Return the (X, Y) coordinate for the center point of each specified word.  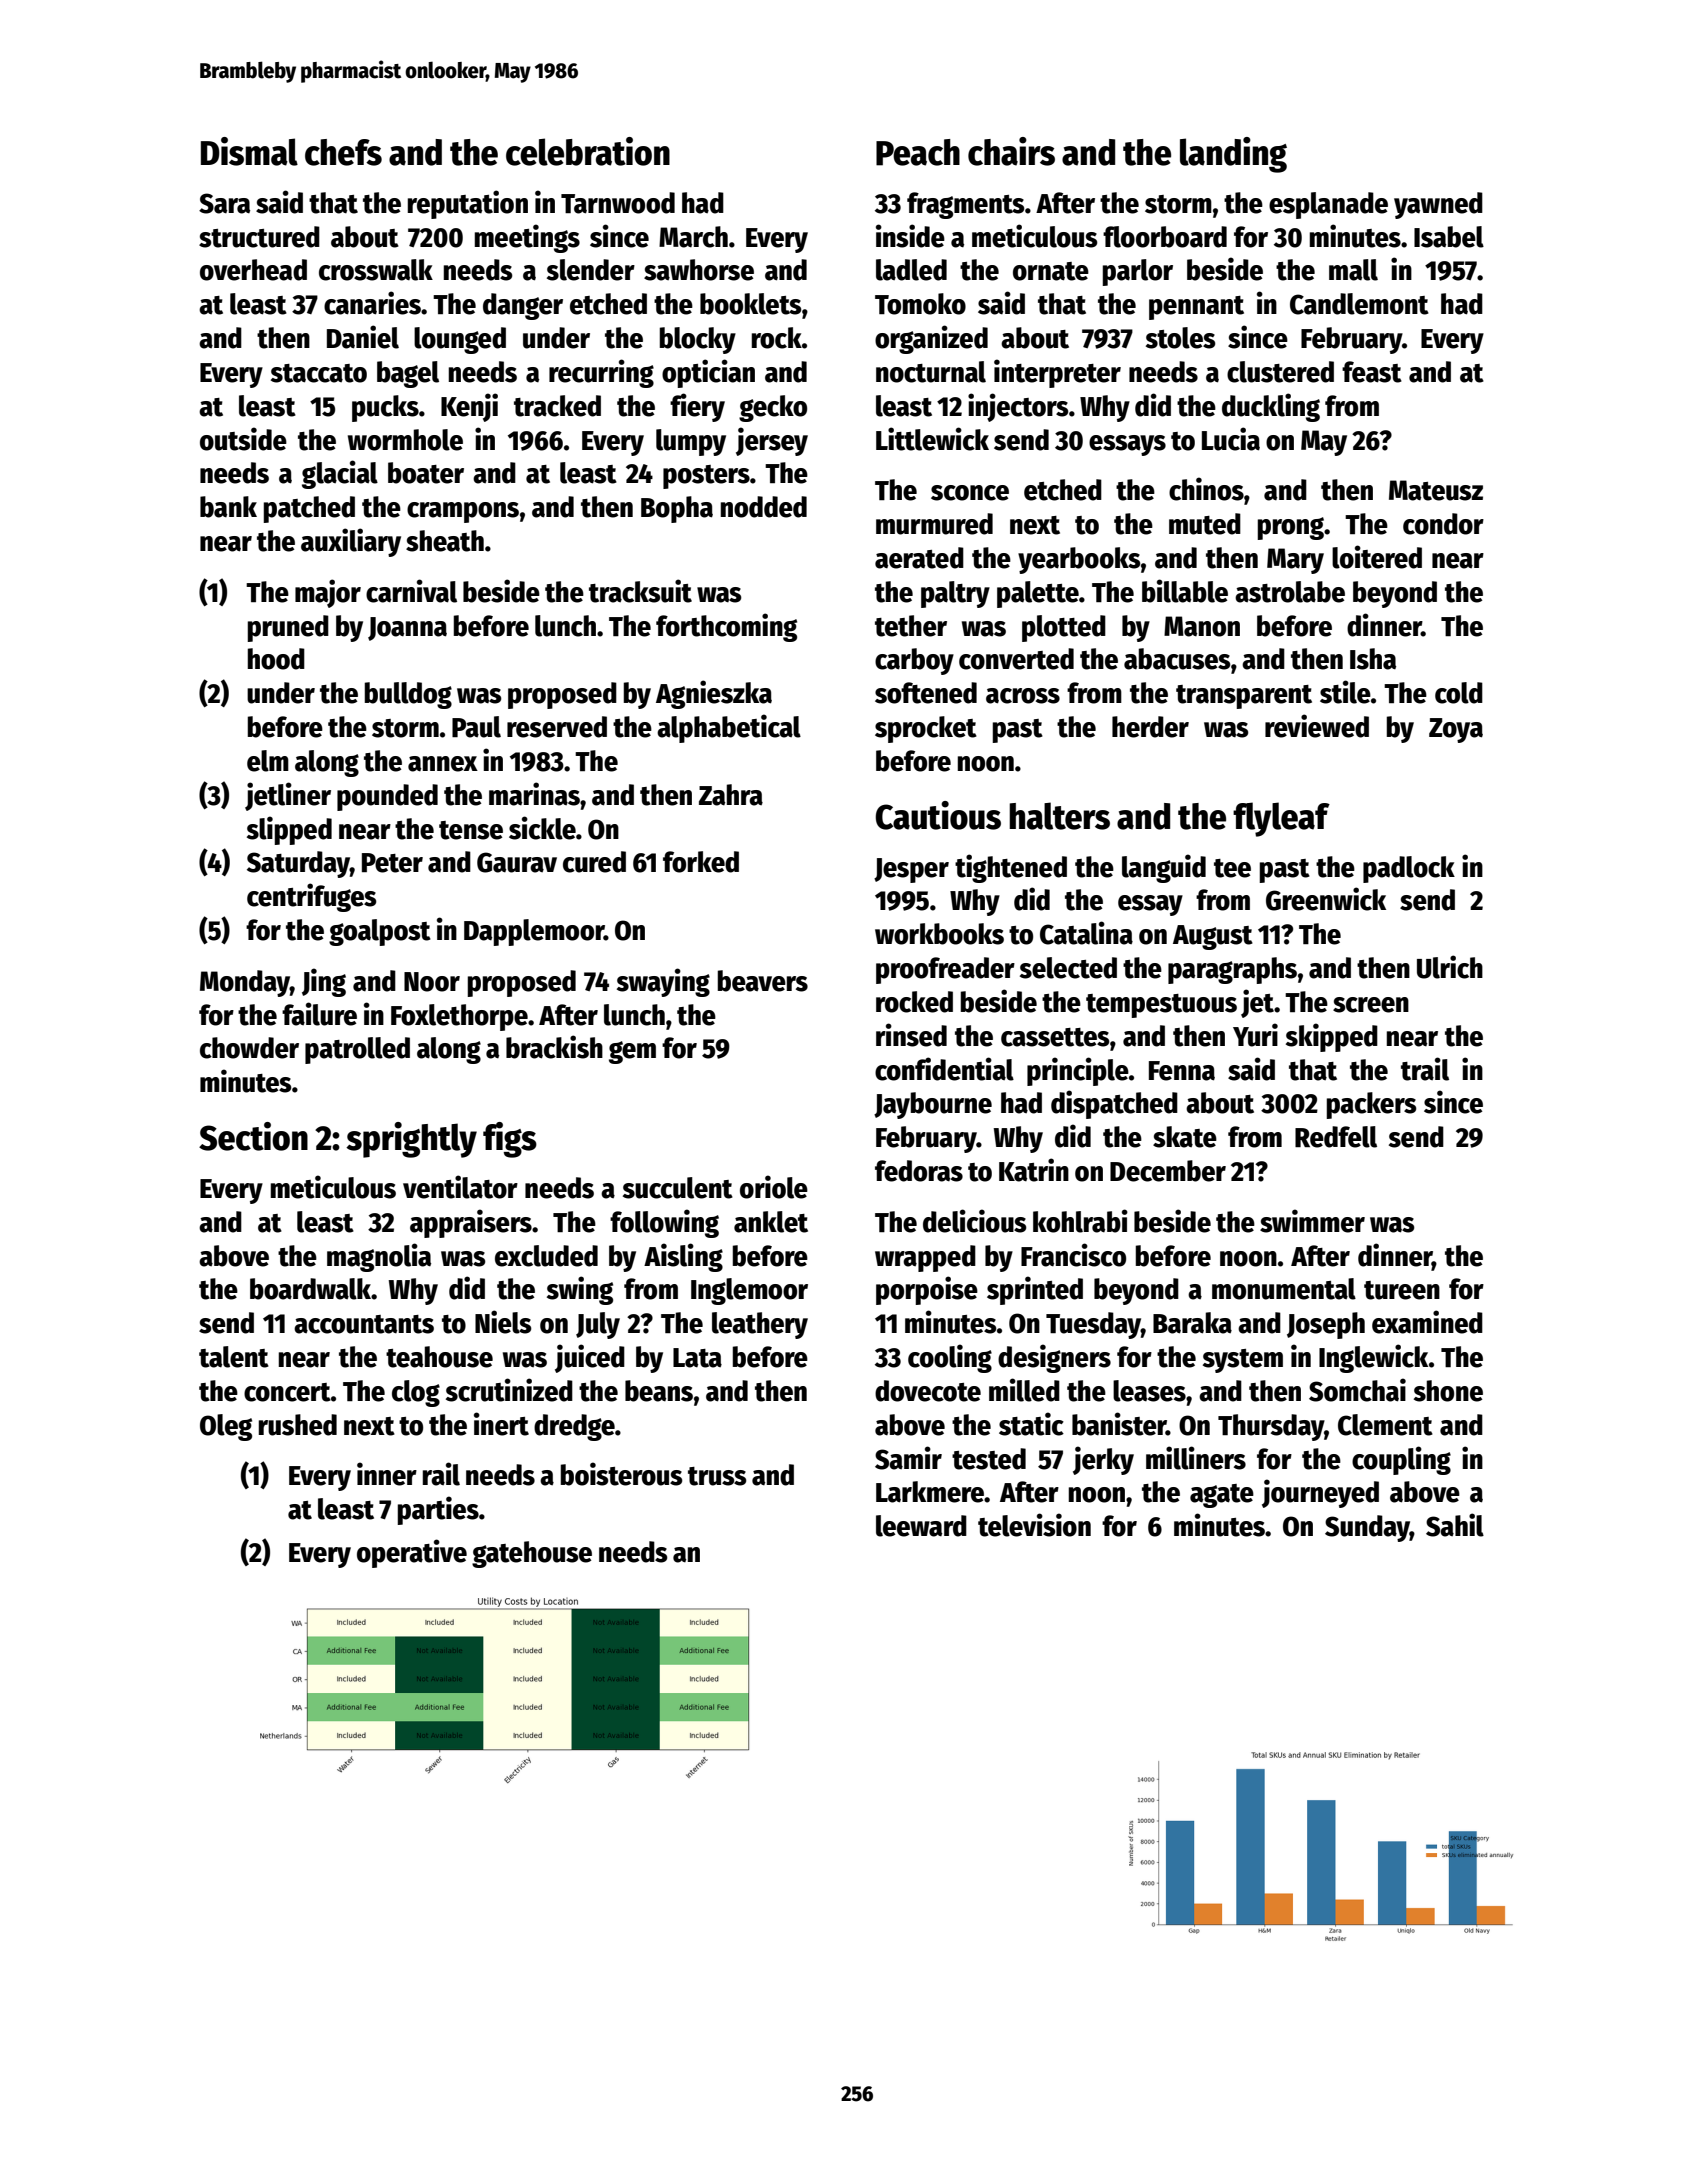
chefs (343, 152)
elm (268, 761)
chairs (1011, 151)
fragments (966, 205)
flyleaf (1281, 819)
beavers (763, 981)
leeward (921, 1526)
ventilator (460, 1187)
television (1034, 1525)
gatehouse (532, 1554)
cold (1459, 693)
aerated (919, 558)
